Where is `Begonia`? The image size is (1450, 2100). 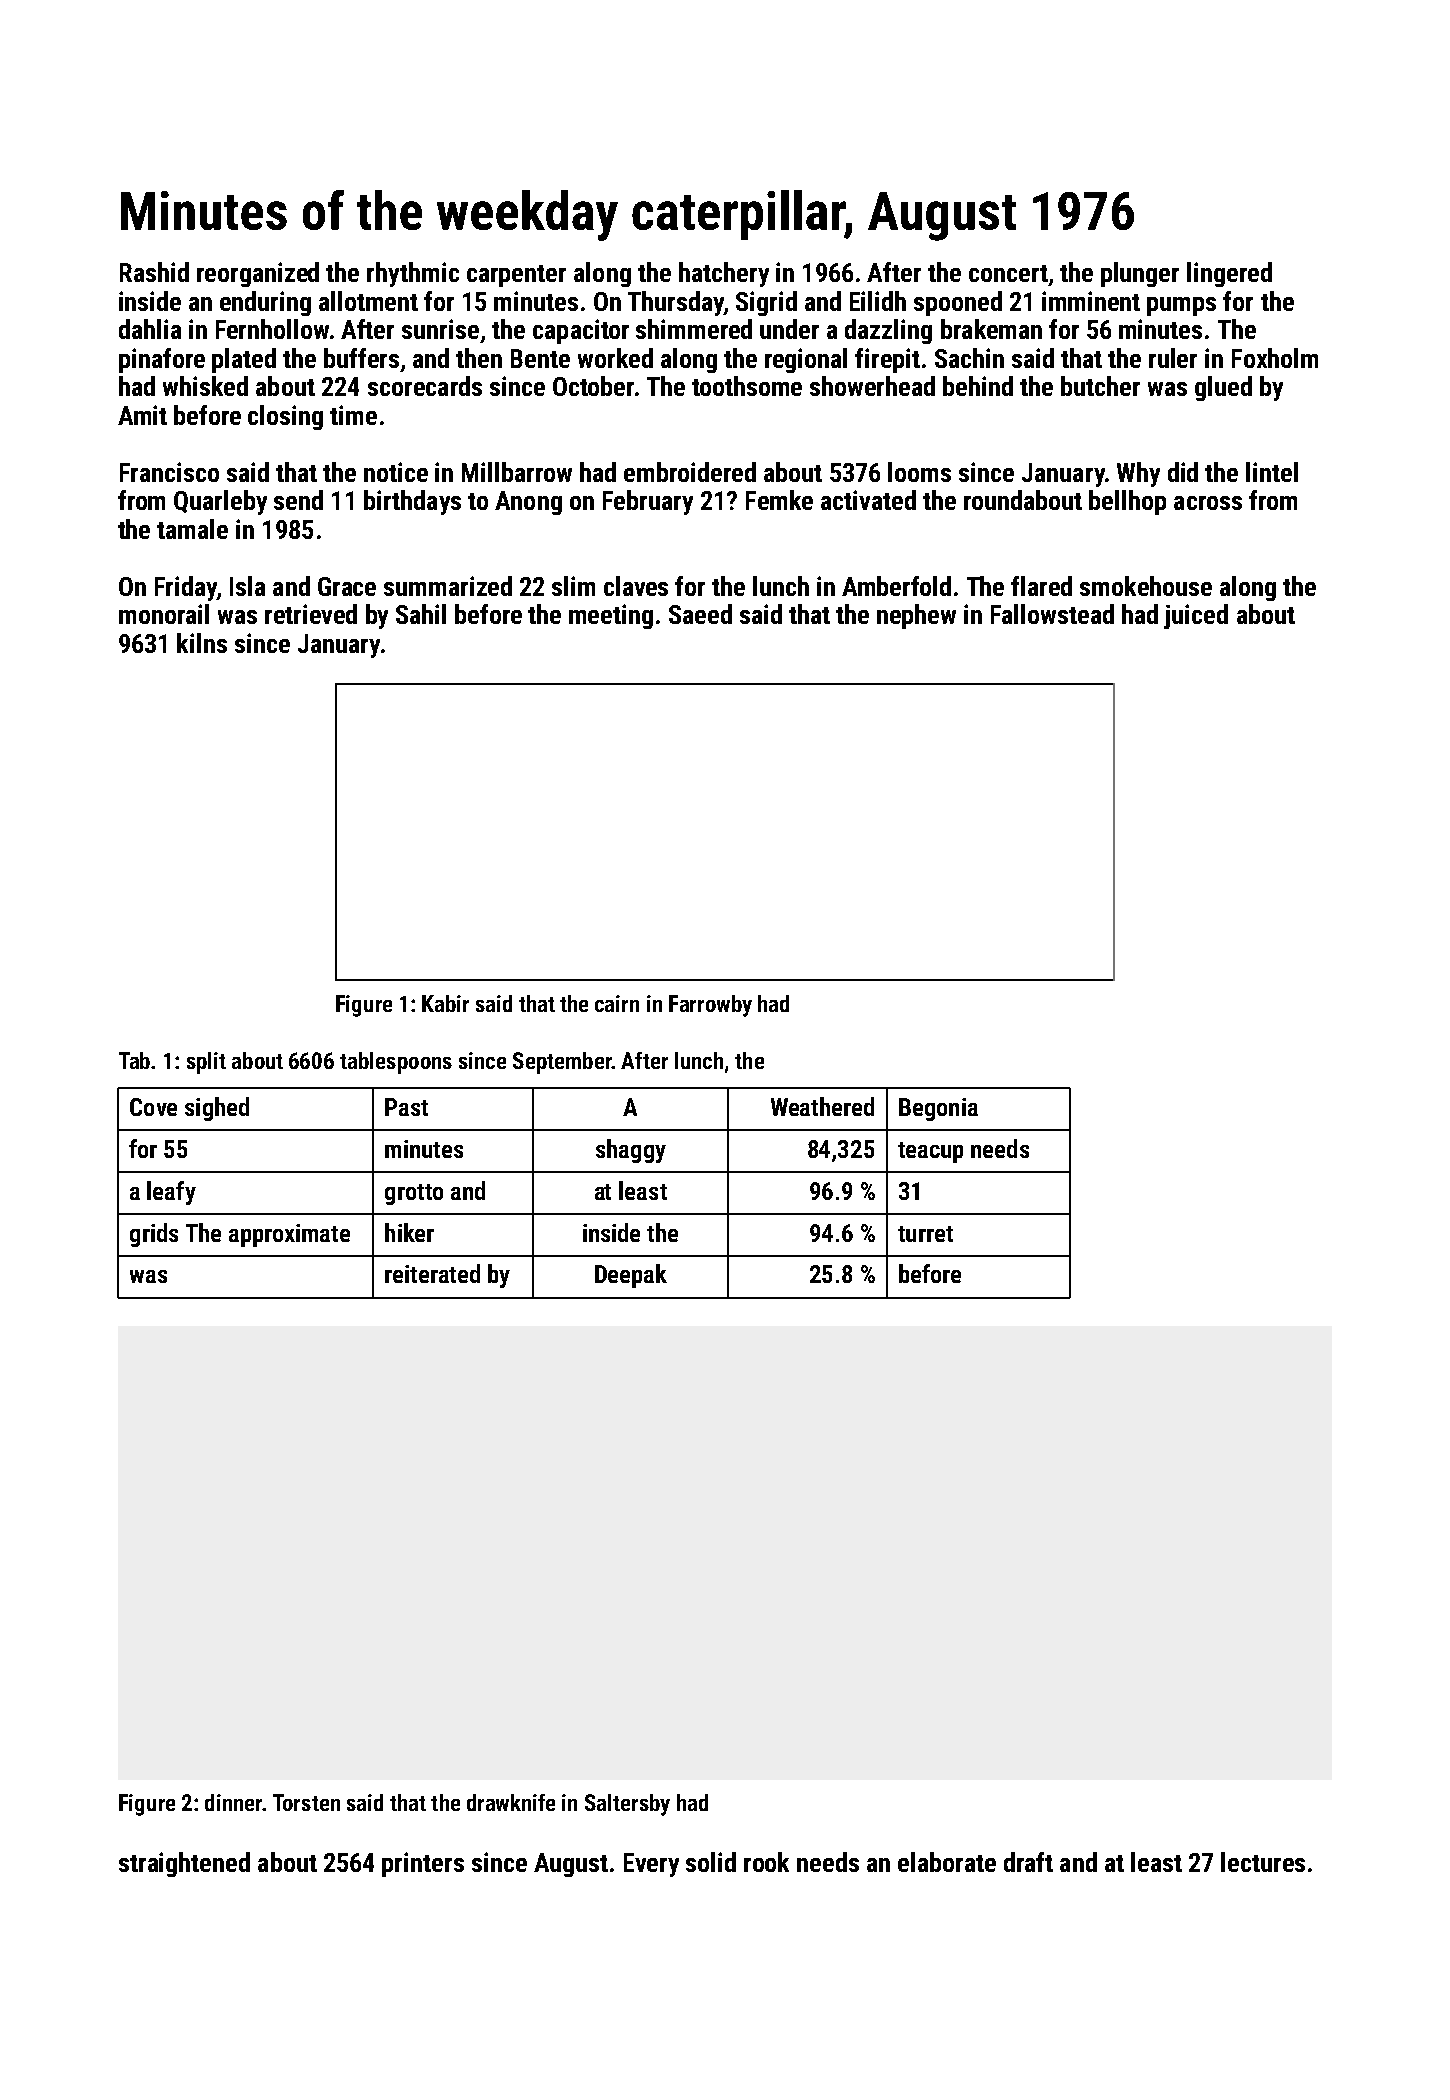
Begonia is located at coordinates (938, 1109).
